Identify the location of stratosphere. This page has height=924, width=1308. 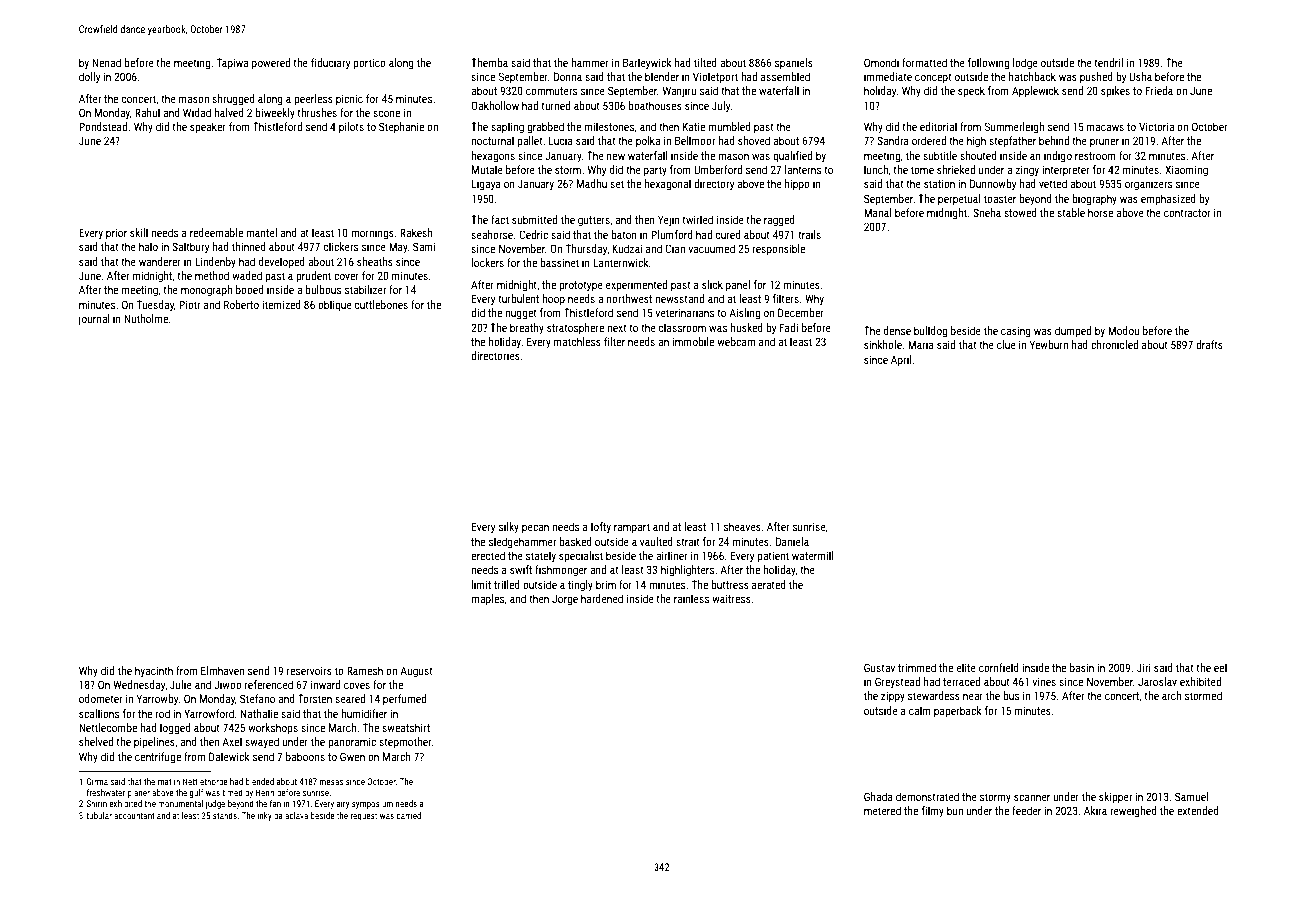
(575, 328).
